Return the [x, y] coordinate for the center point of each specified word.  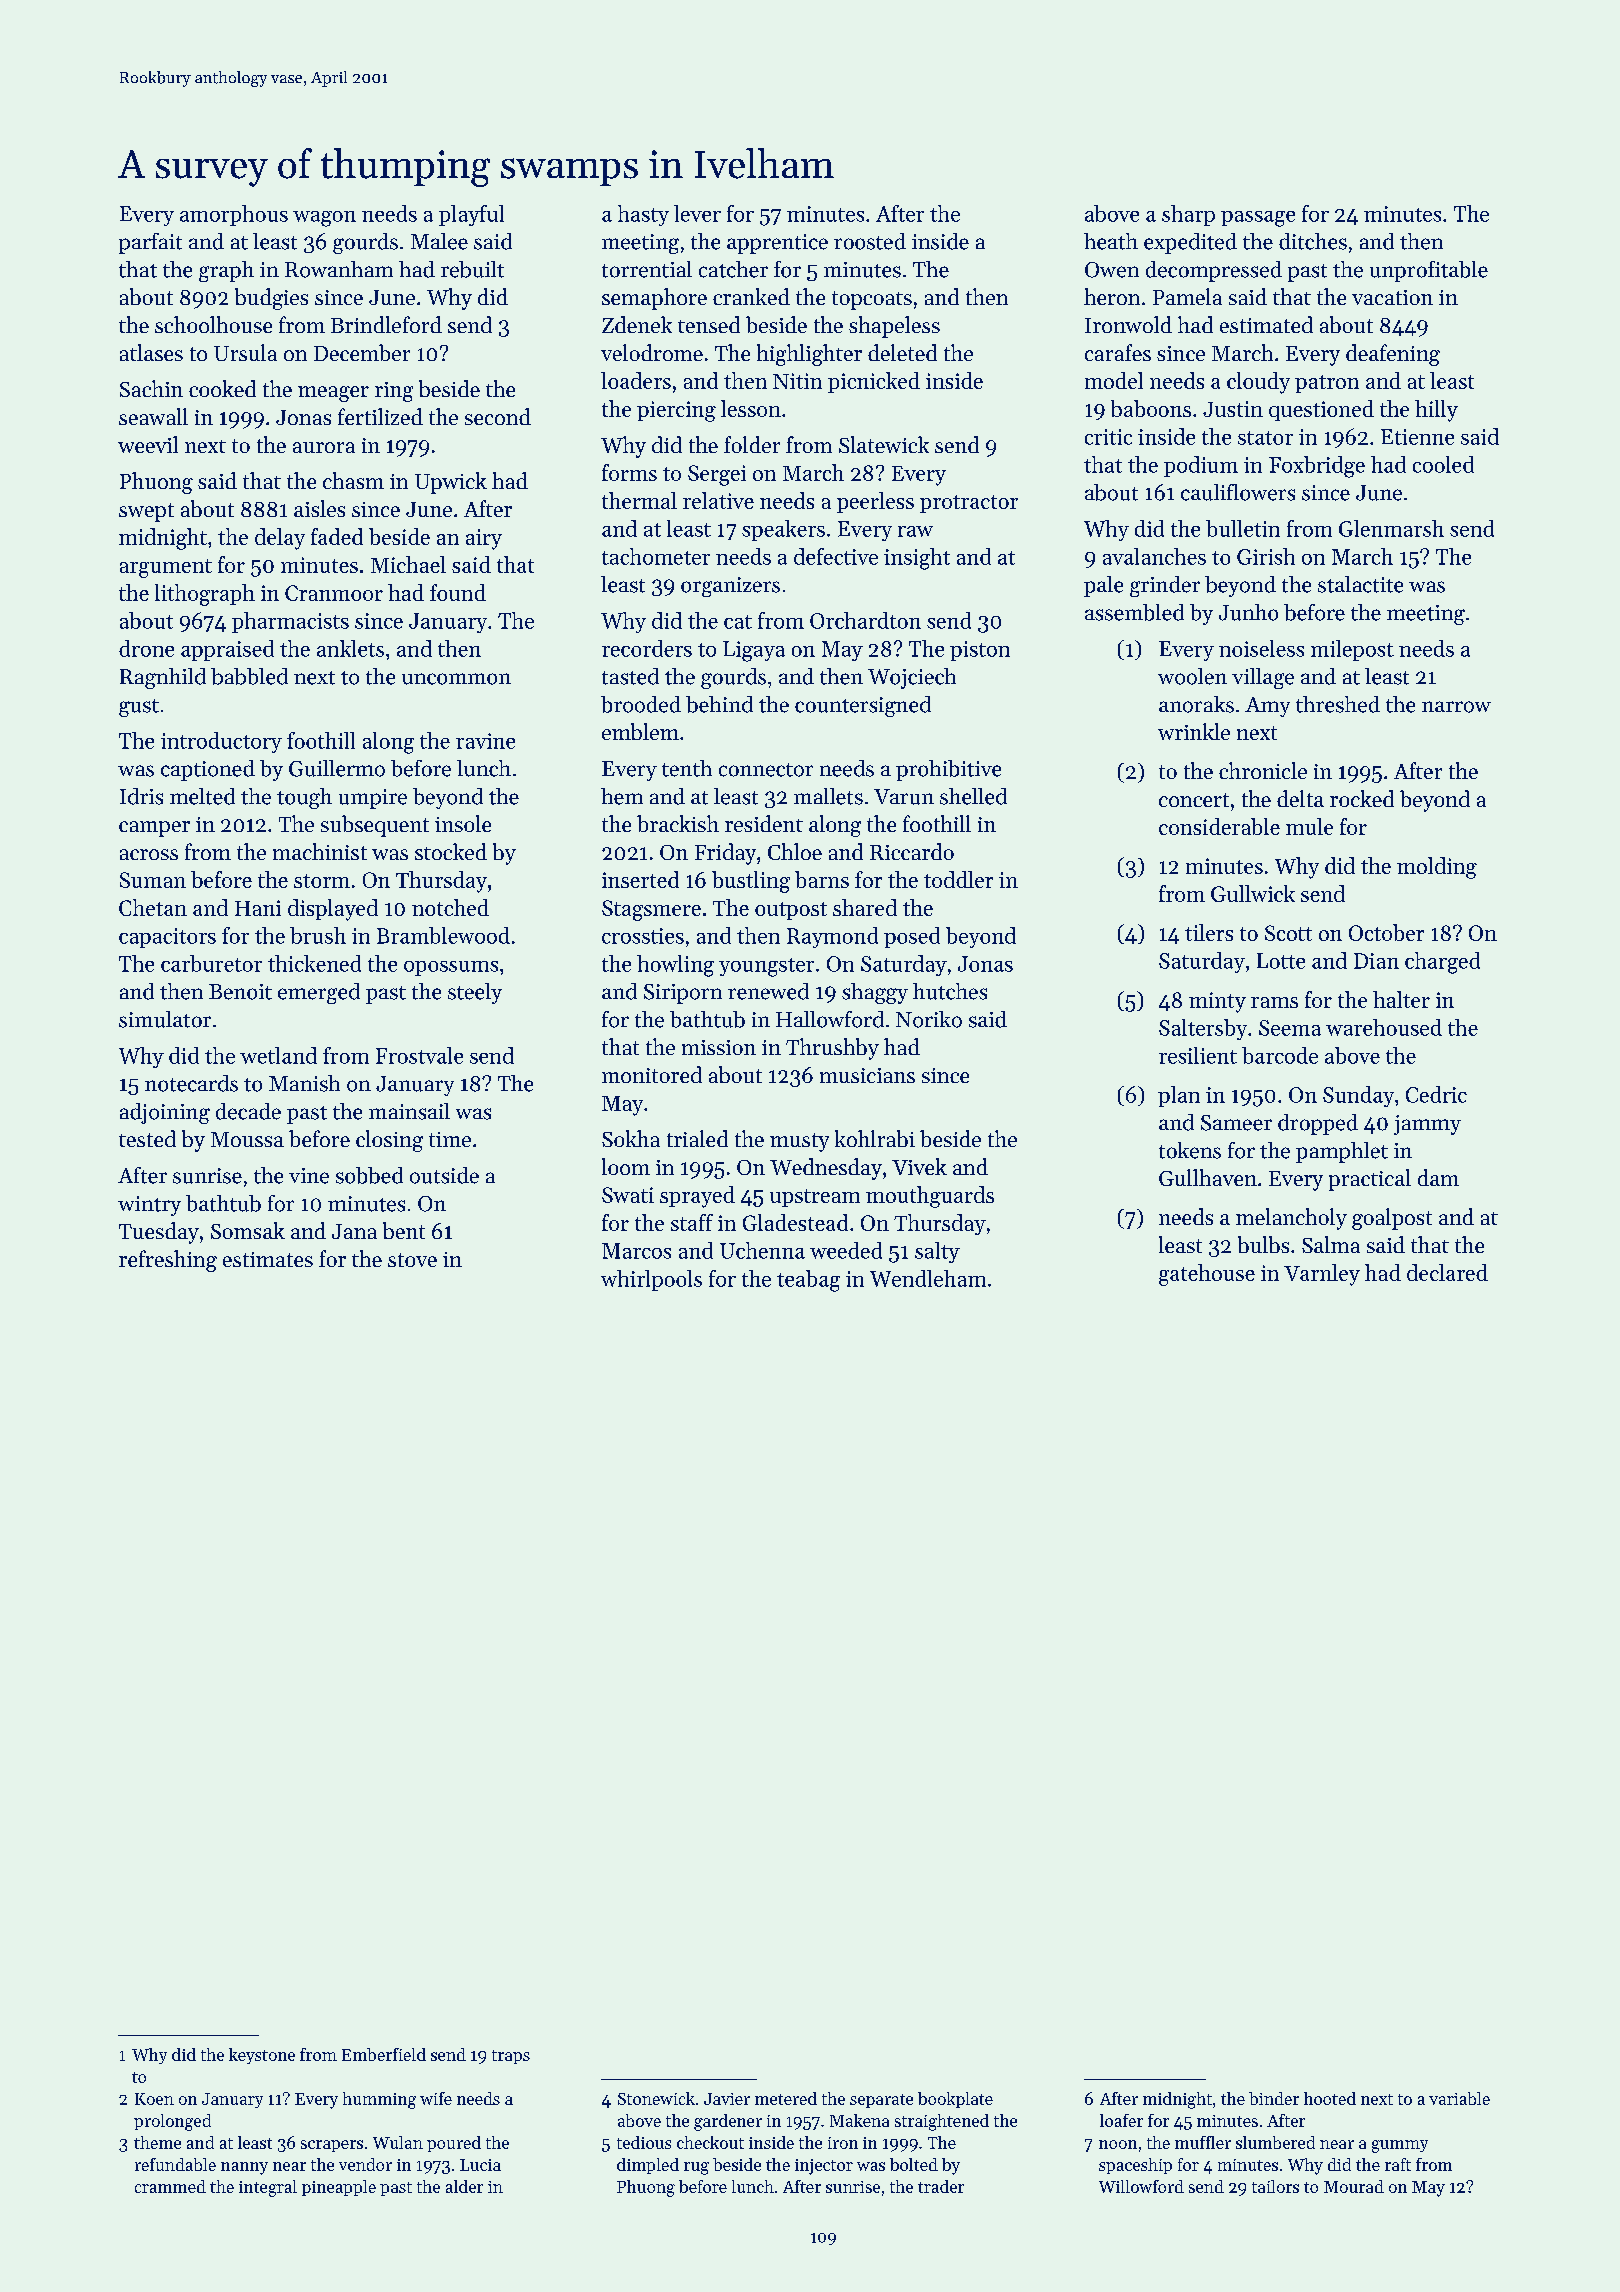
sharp [1188, 215]
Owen [1112, 270]
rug [696, 2168]
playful [471, 215]
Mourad [1354, 2186]
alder [464, 2186]
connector [766, 770]
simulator [165, 1019]
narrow [1456, 707]
